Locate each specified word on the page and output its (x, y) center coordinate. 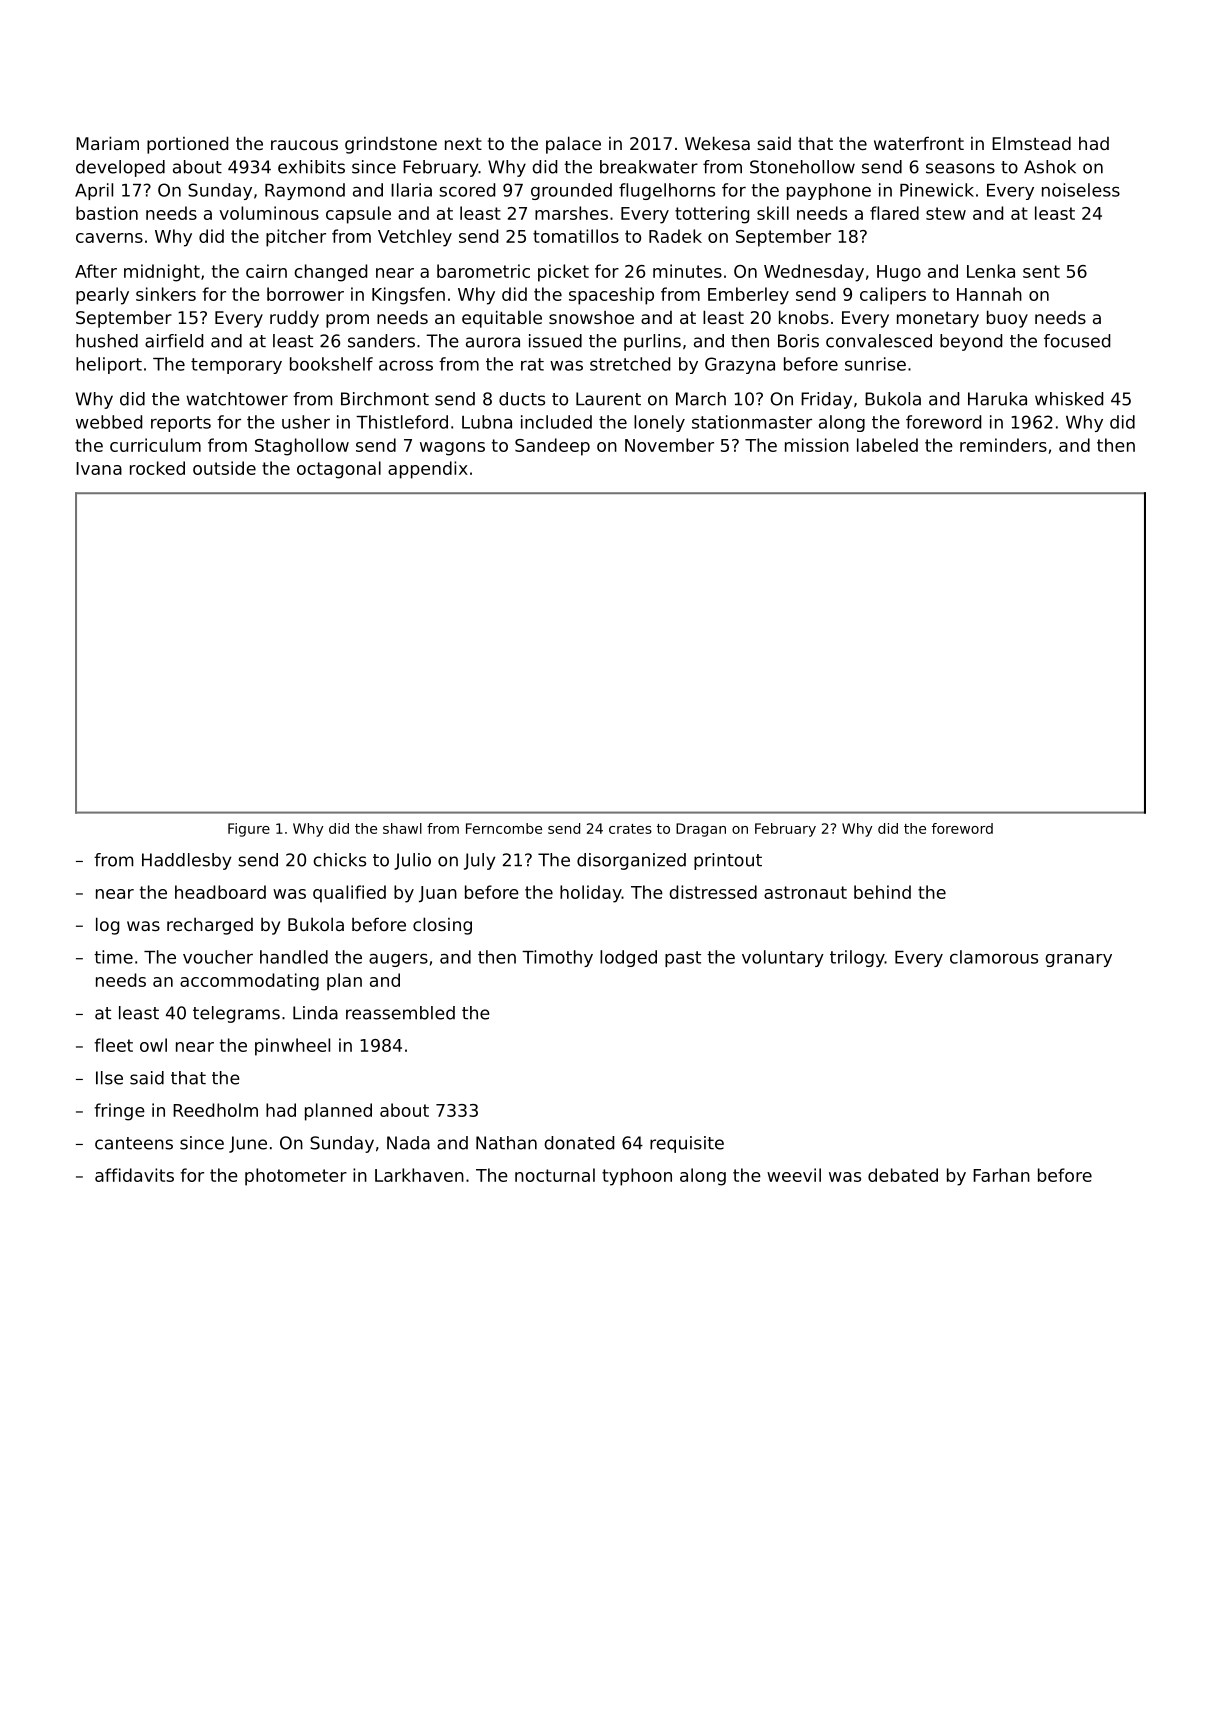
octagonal (339, 470)
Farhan (1001, 1175)
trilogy (857, 958)
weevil (794, 1175)
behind (882, 892)
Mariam (107, 143)
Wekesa (717, 143)
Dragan (701, 830)
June (248, 1144)
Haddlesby (186, 861)
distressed (713, 892)
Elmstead (1031, 143)
